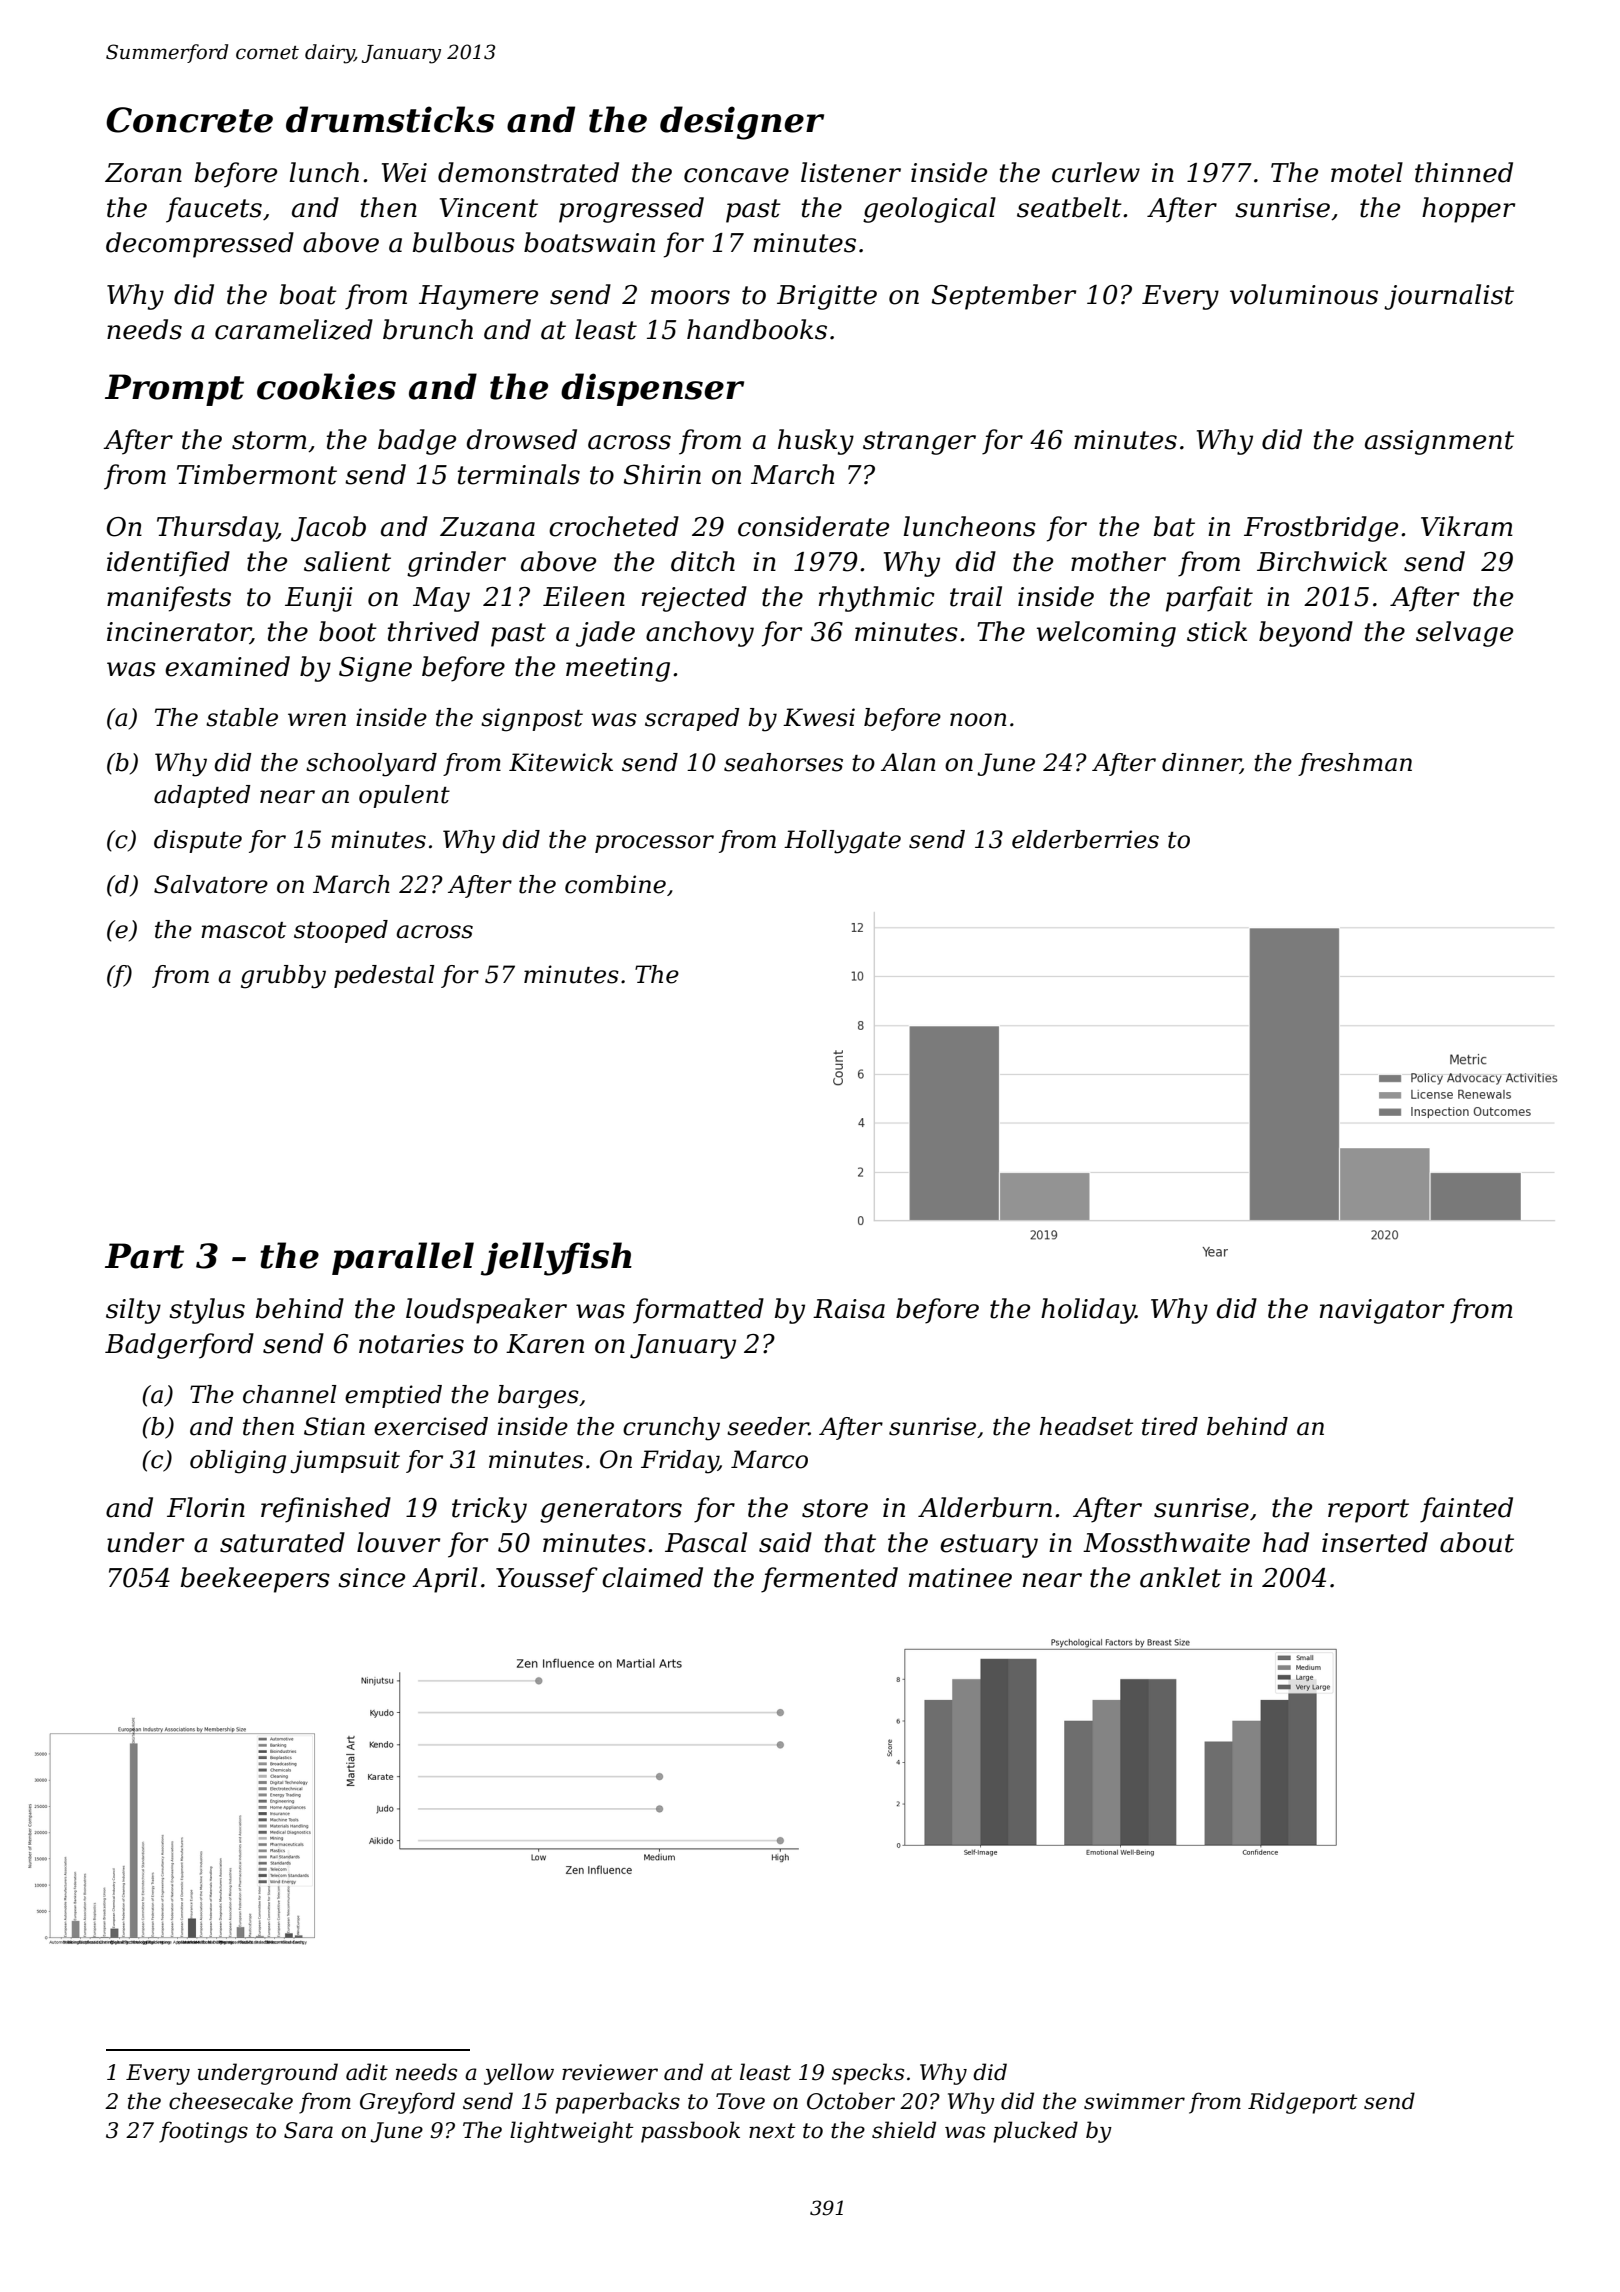  I want to click on processor, so click(654, 844).
